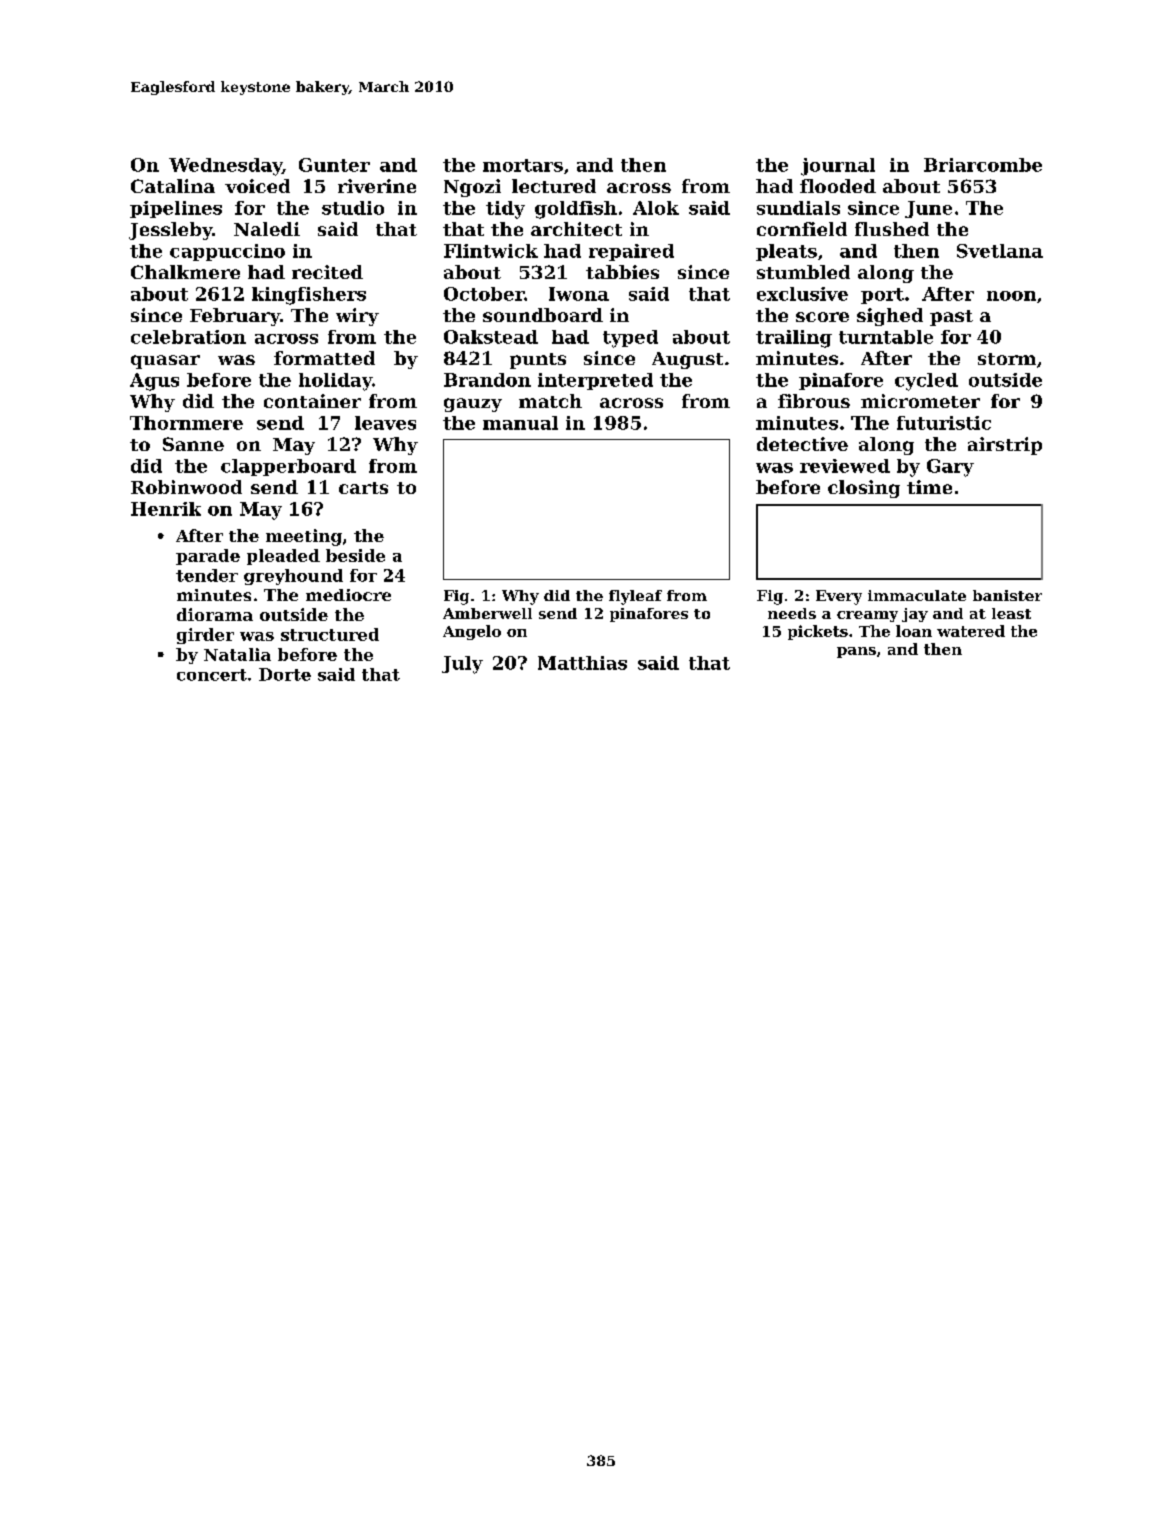 The width and height of the screenshot is (1173, 1519). Describe the element at coordinates (983, 165) in the screenshot. I see `Briarcombe` at that location.
